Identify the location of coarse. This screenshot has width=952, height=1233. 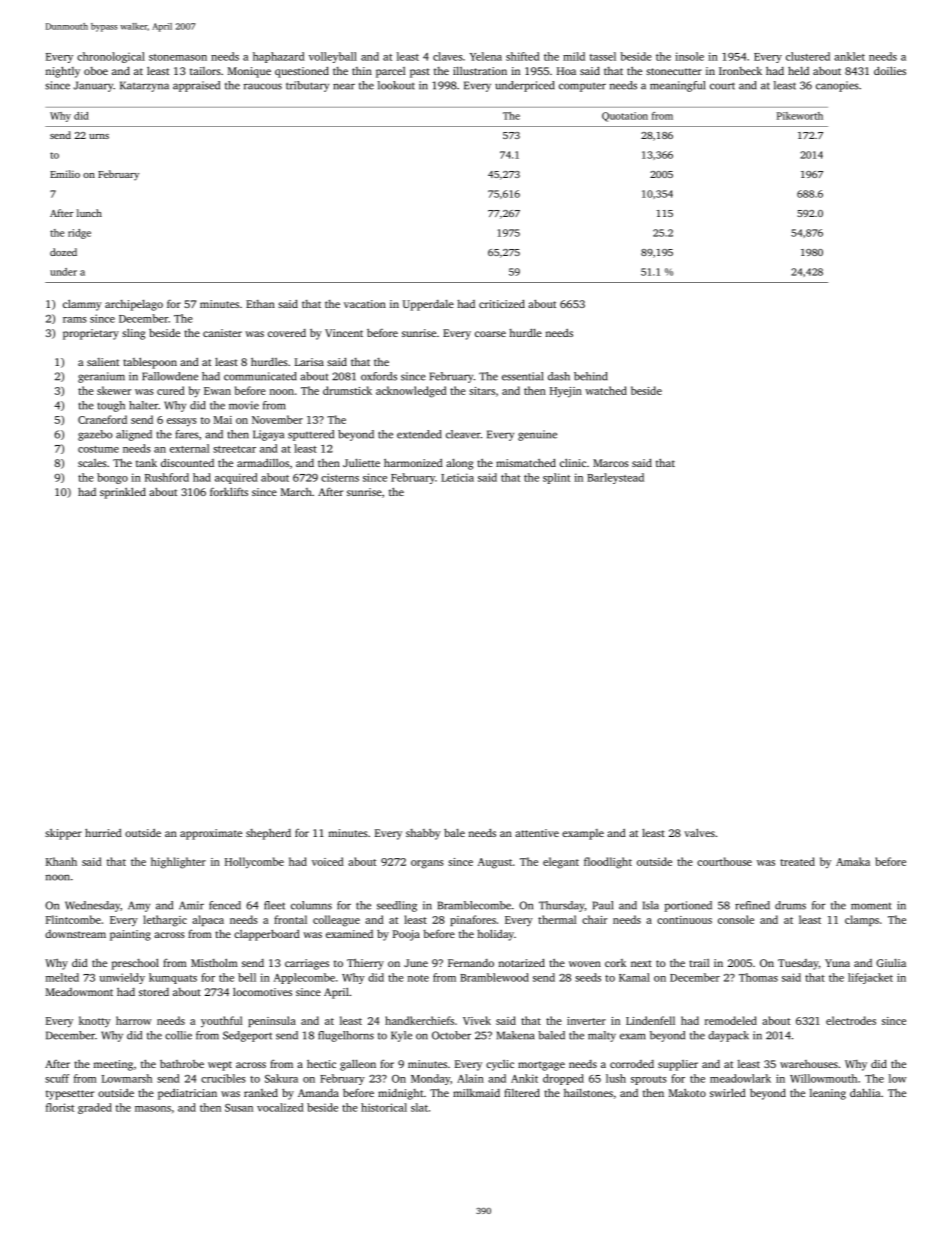
(490, 334).
